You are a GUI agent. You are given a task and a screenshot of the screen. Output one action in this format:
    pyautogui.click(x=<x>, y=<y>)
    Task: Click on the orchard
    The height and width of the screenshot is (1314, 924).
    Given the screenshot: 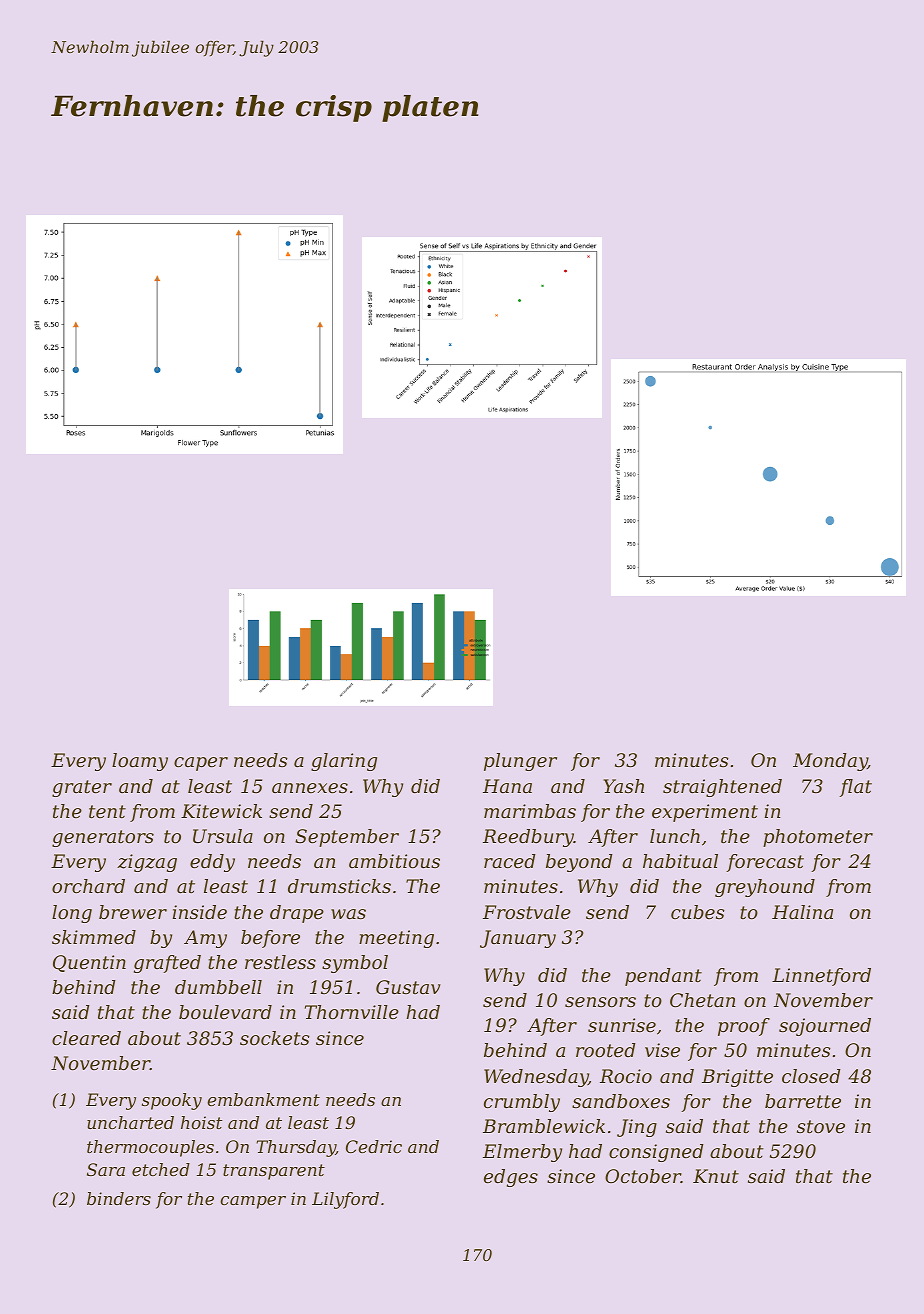 What is the action you would take?
    pyautogui.click(x=88, y=886)
